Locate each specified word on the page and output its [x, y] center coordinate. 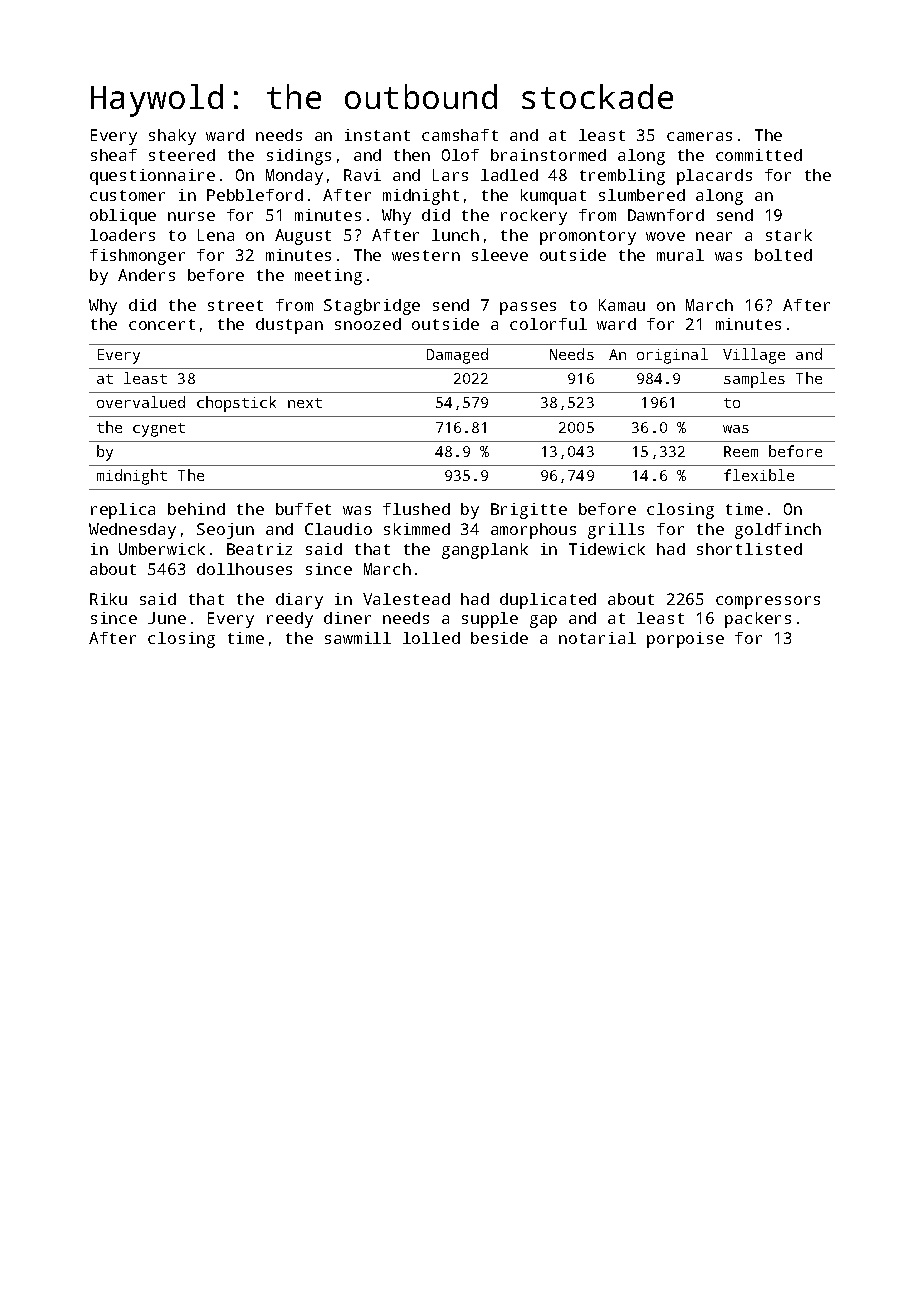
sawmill [358, 638]
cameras [699, 136]
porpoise [685, 640]
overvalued [141, 402]
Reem [741, 451]
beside [499, 638]
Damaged [457, 356]
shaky [172, 137]
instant [377, 135]
